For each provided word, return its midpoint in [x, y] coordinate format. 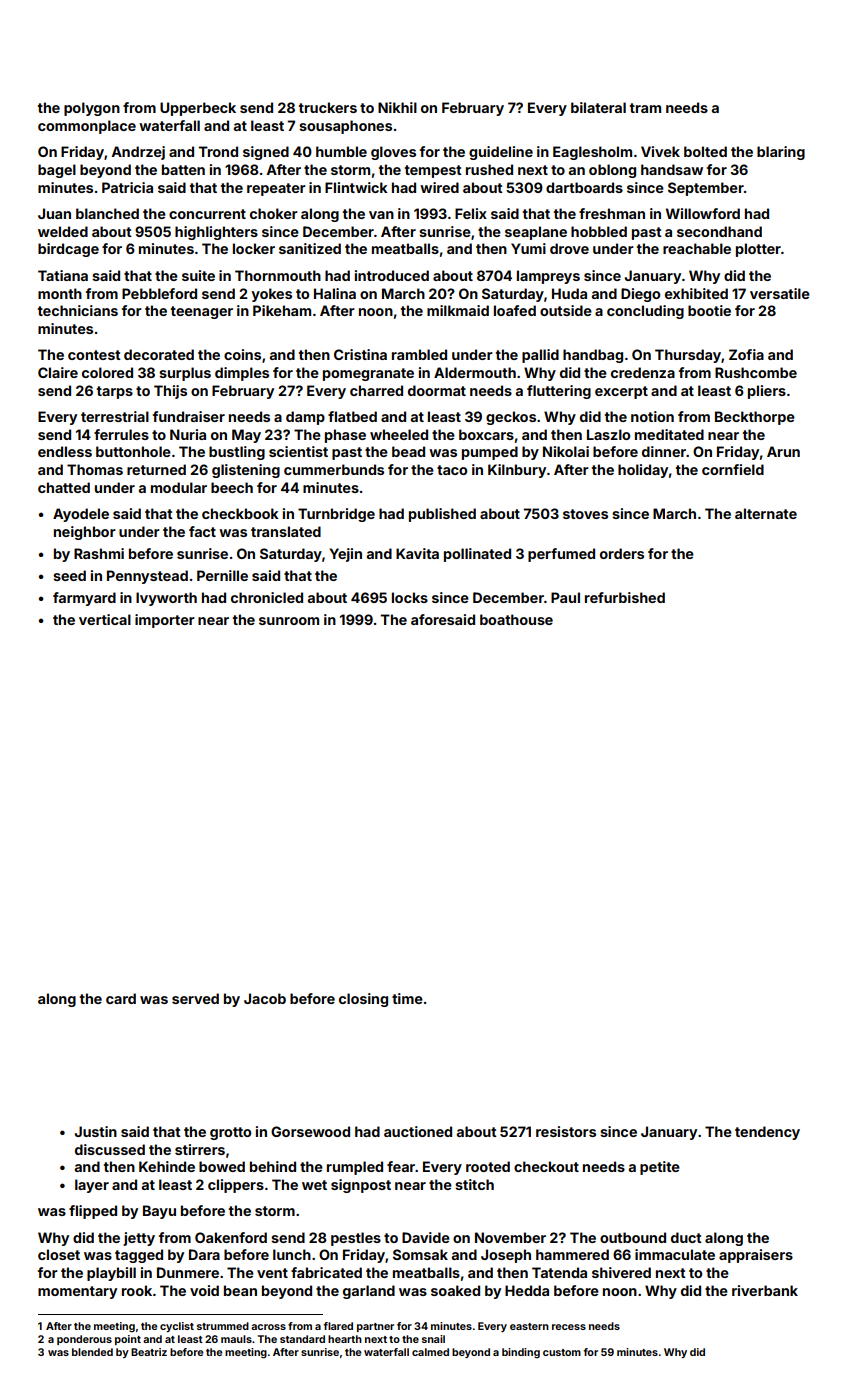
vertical [105, 619]
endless [65, 451]
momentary [77, 1292]
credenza [643, 372]
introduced [392, 275]
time [407, 998]
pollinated [477, 555]
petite [660, 1168]
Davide [426, 1237]
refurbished [625, 597]
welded [63, 231]
